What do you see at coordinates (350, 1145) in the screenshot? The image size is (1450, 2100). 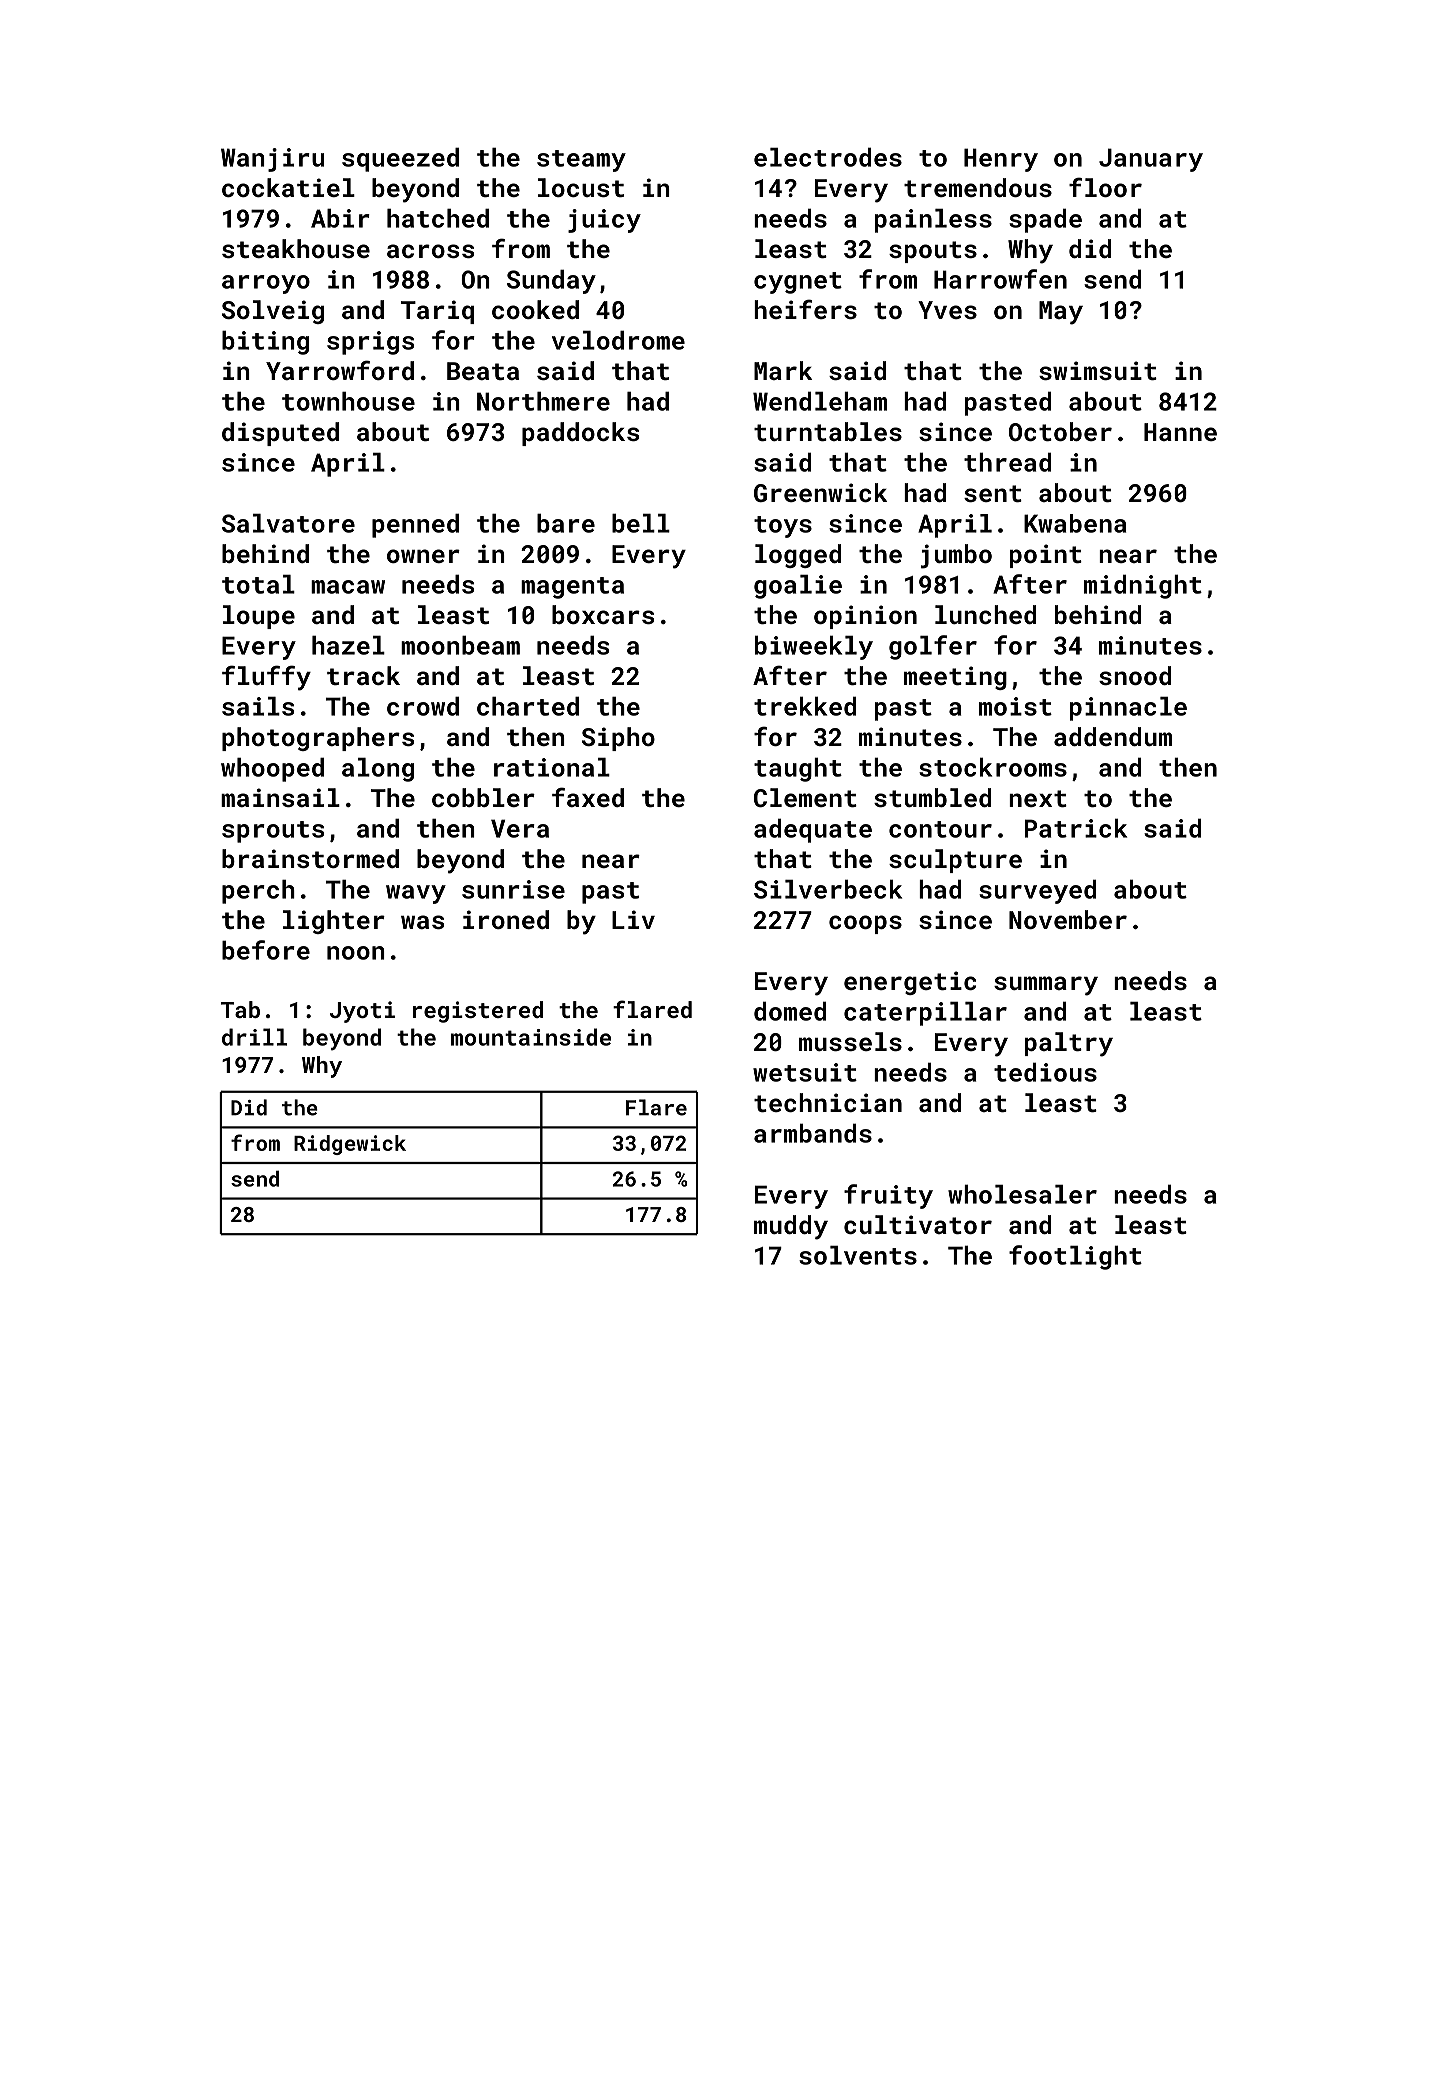 I see `Ridgewick` at bounding box center [350, 1145].
